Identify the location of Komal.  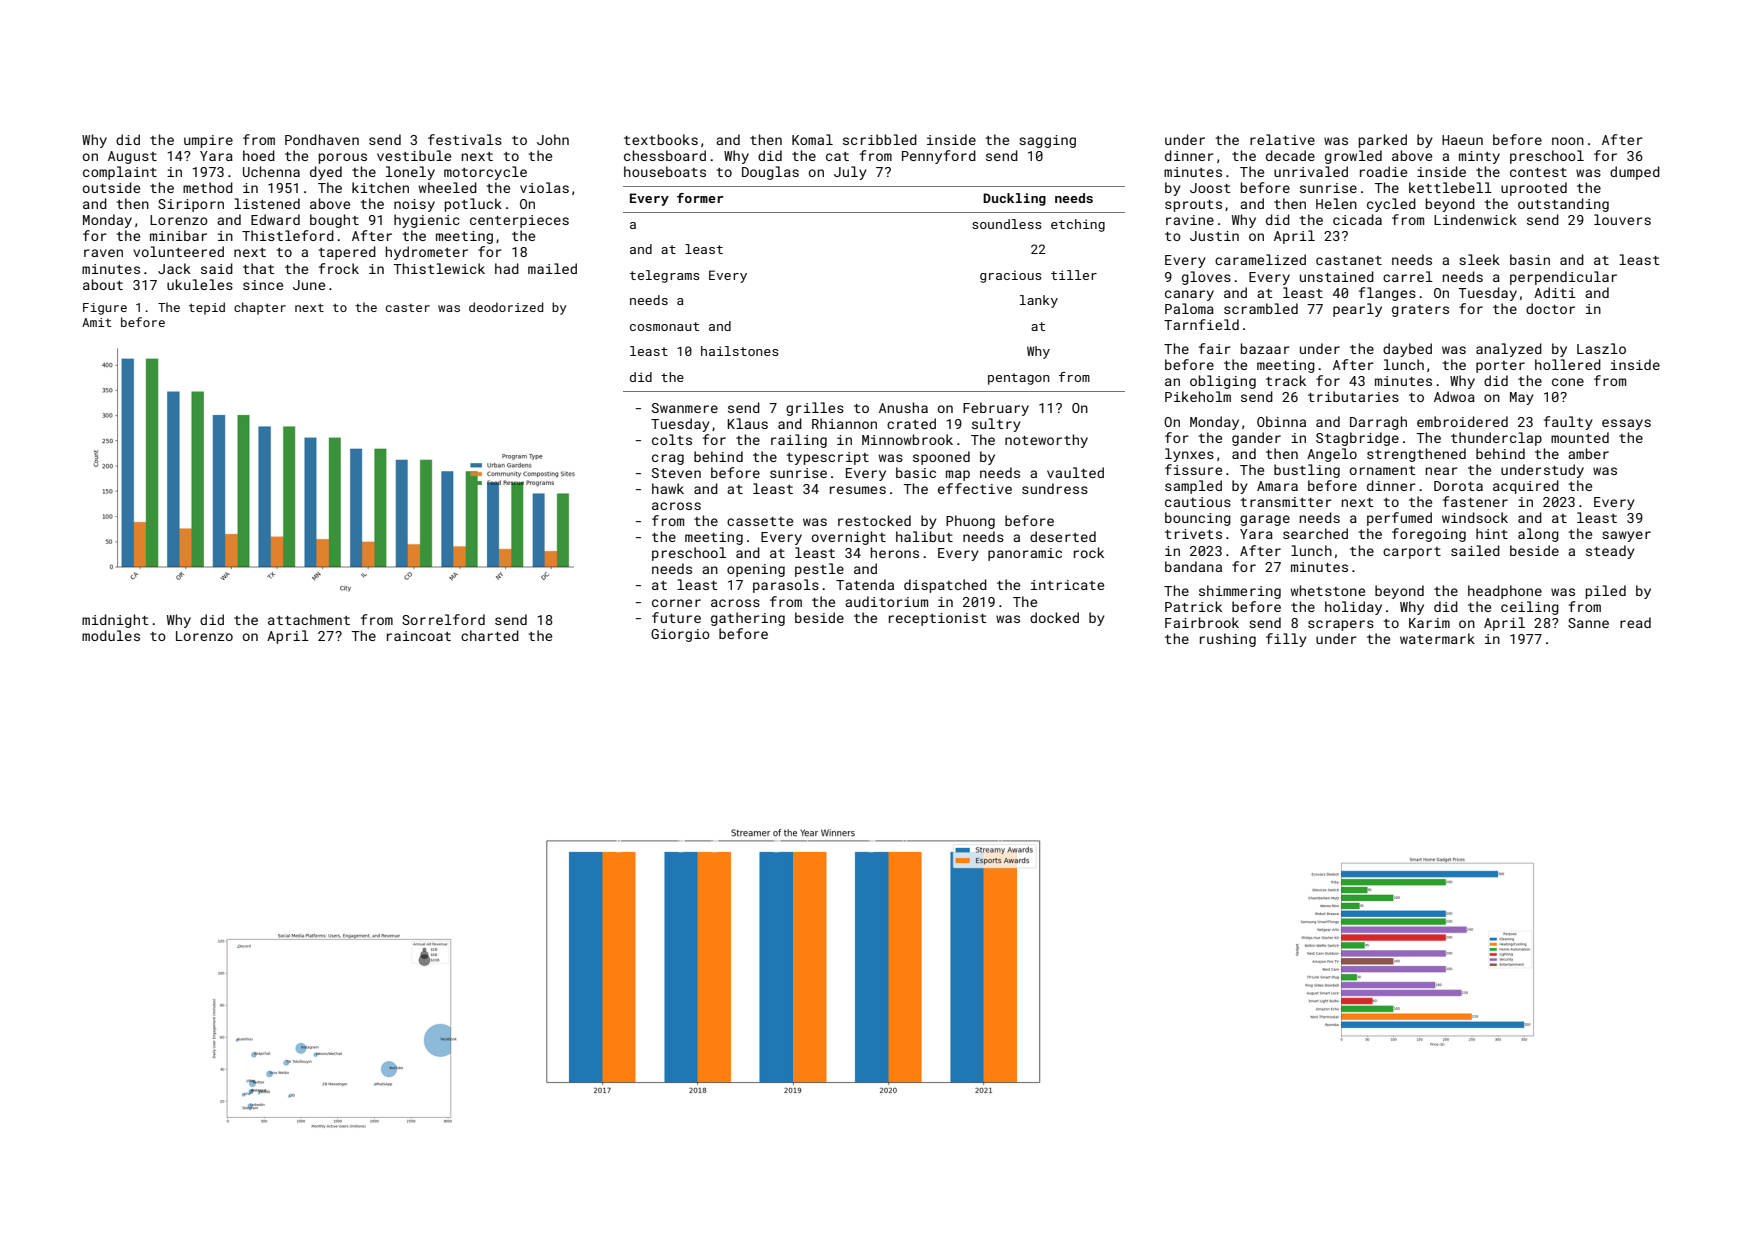
(812, 139).
